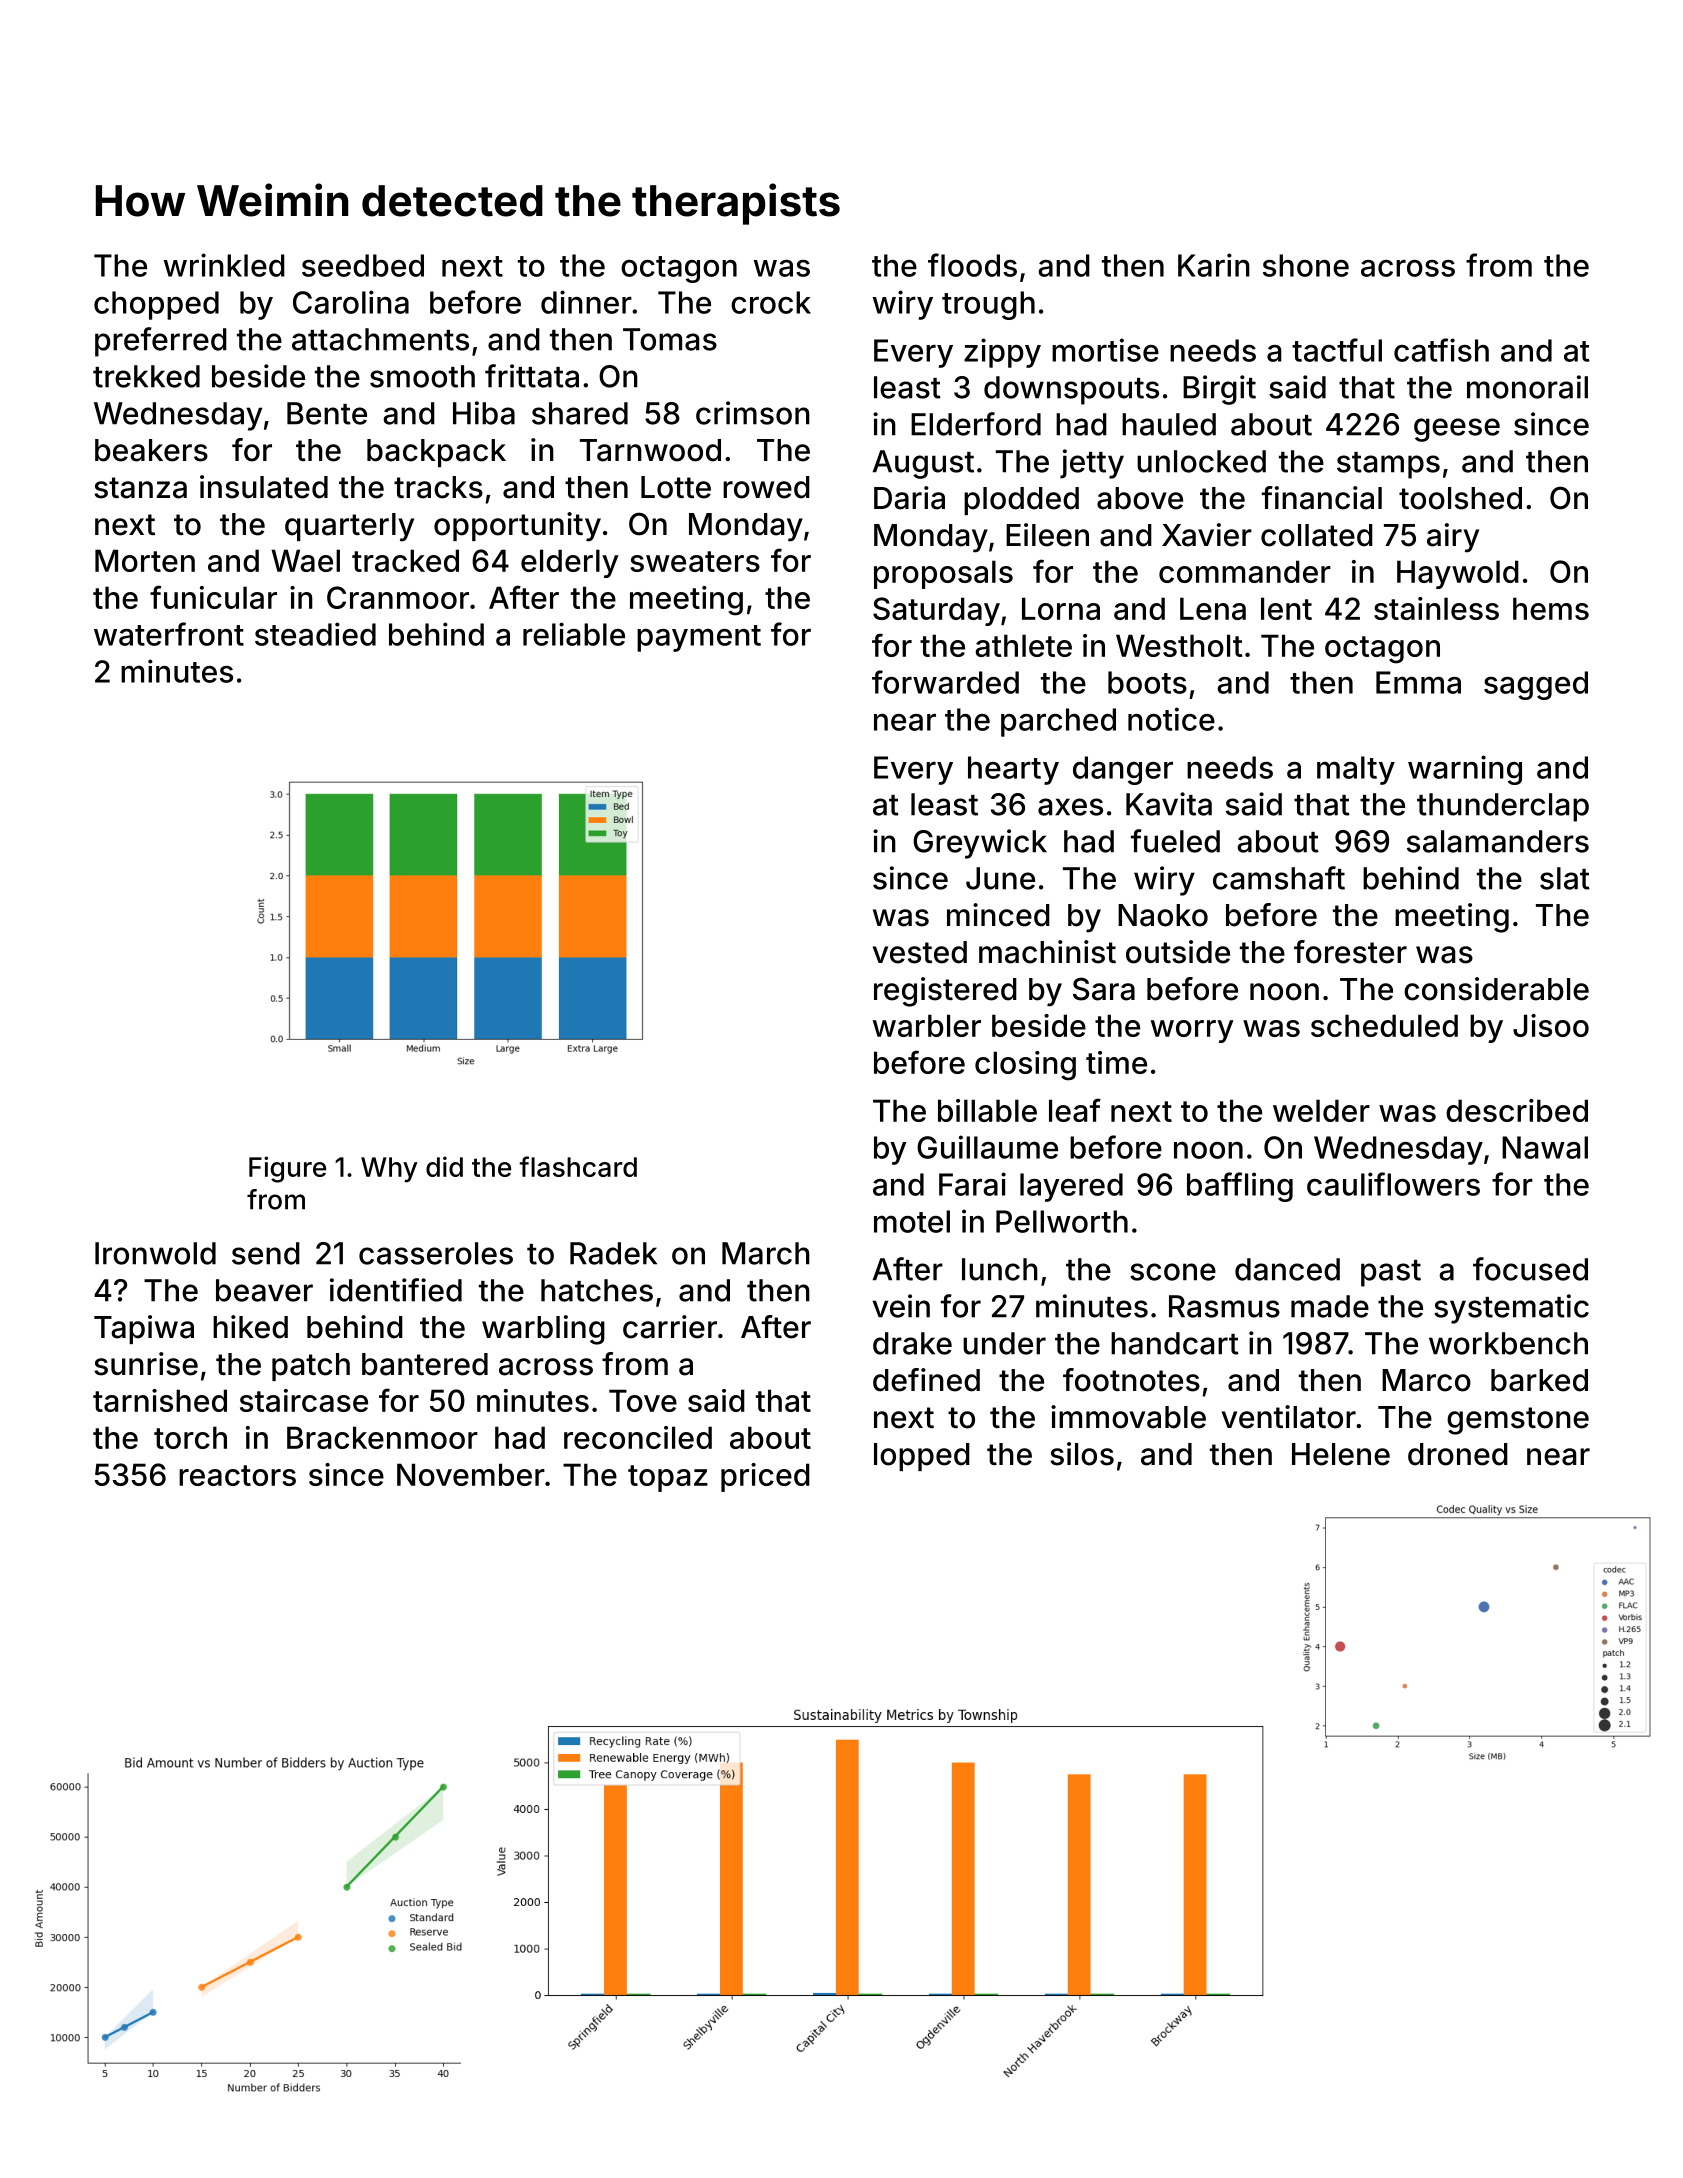 The image size is (1683, 2178). What do you see at coordinates (1565, 878) in the document?
I see `slat` at bounding box center [1565, 878].
